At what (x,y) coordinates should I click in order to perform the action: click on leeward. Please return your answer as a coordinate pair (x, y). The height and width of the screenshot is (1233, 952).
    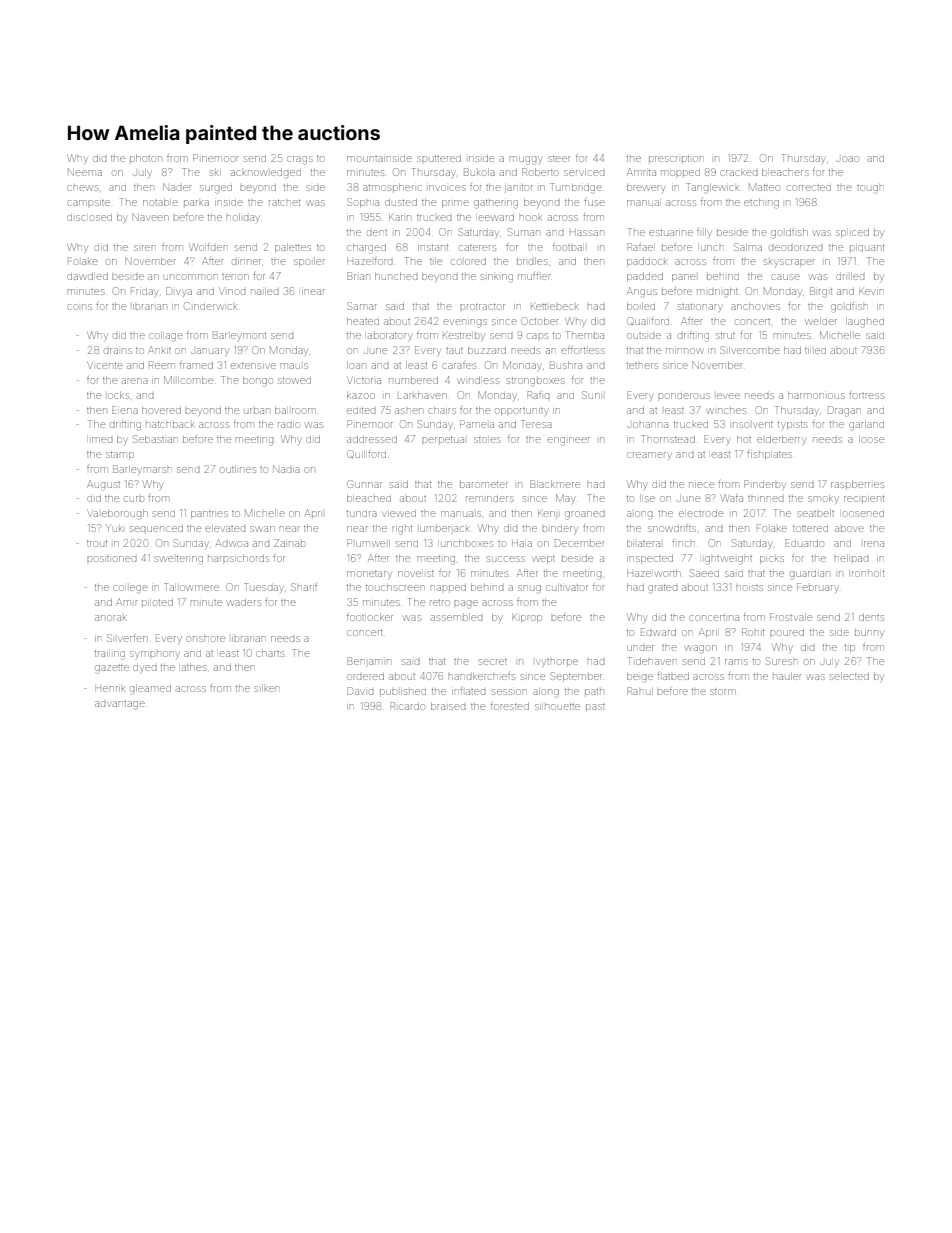
    Looking at the image, I should click on (496, 217).
